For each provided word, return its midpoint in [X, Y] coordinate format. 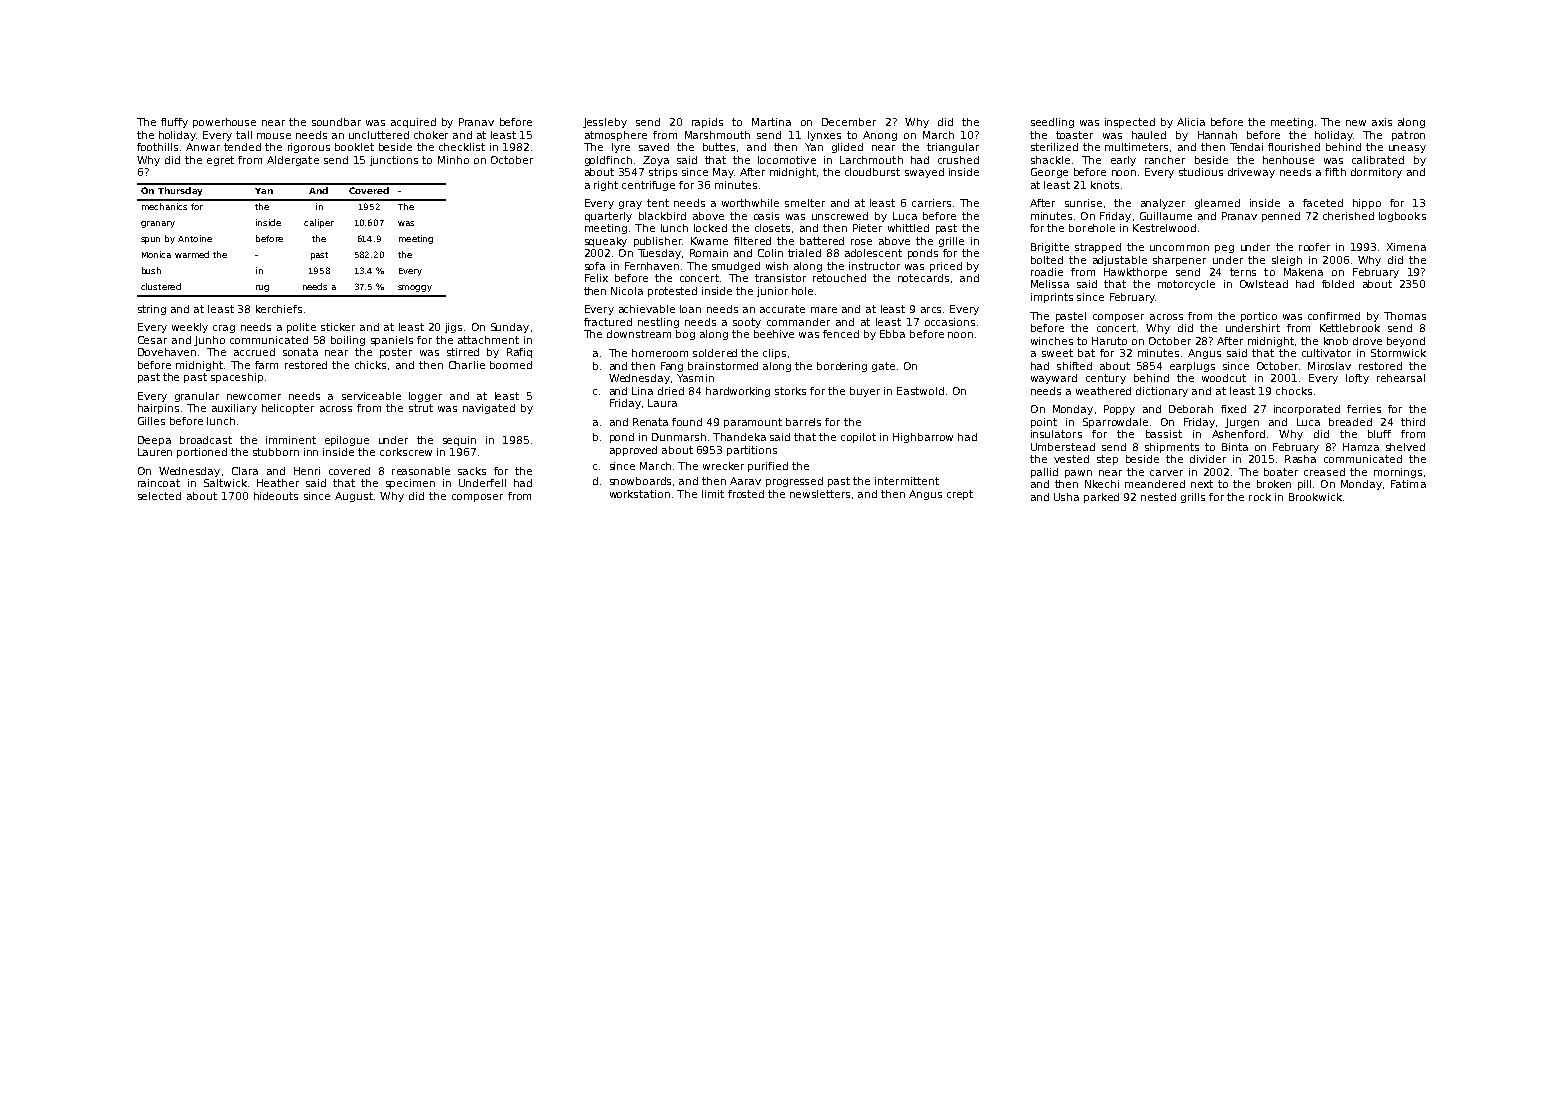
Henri [307, 471]
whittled [908, 228]
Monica [156, 254]
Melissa [1050, 284]
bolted [1047, 260]
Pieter [867, 228]
